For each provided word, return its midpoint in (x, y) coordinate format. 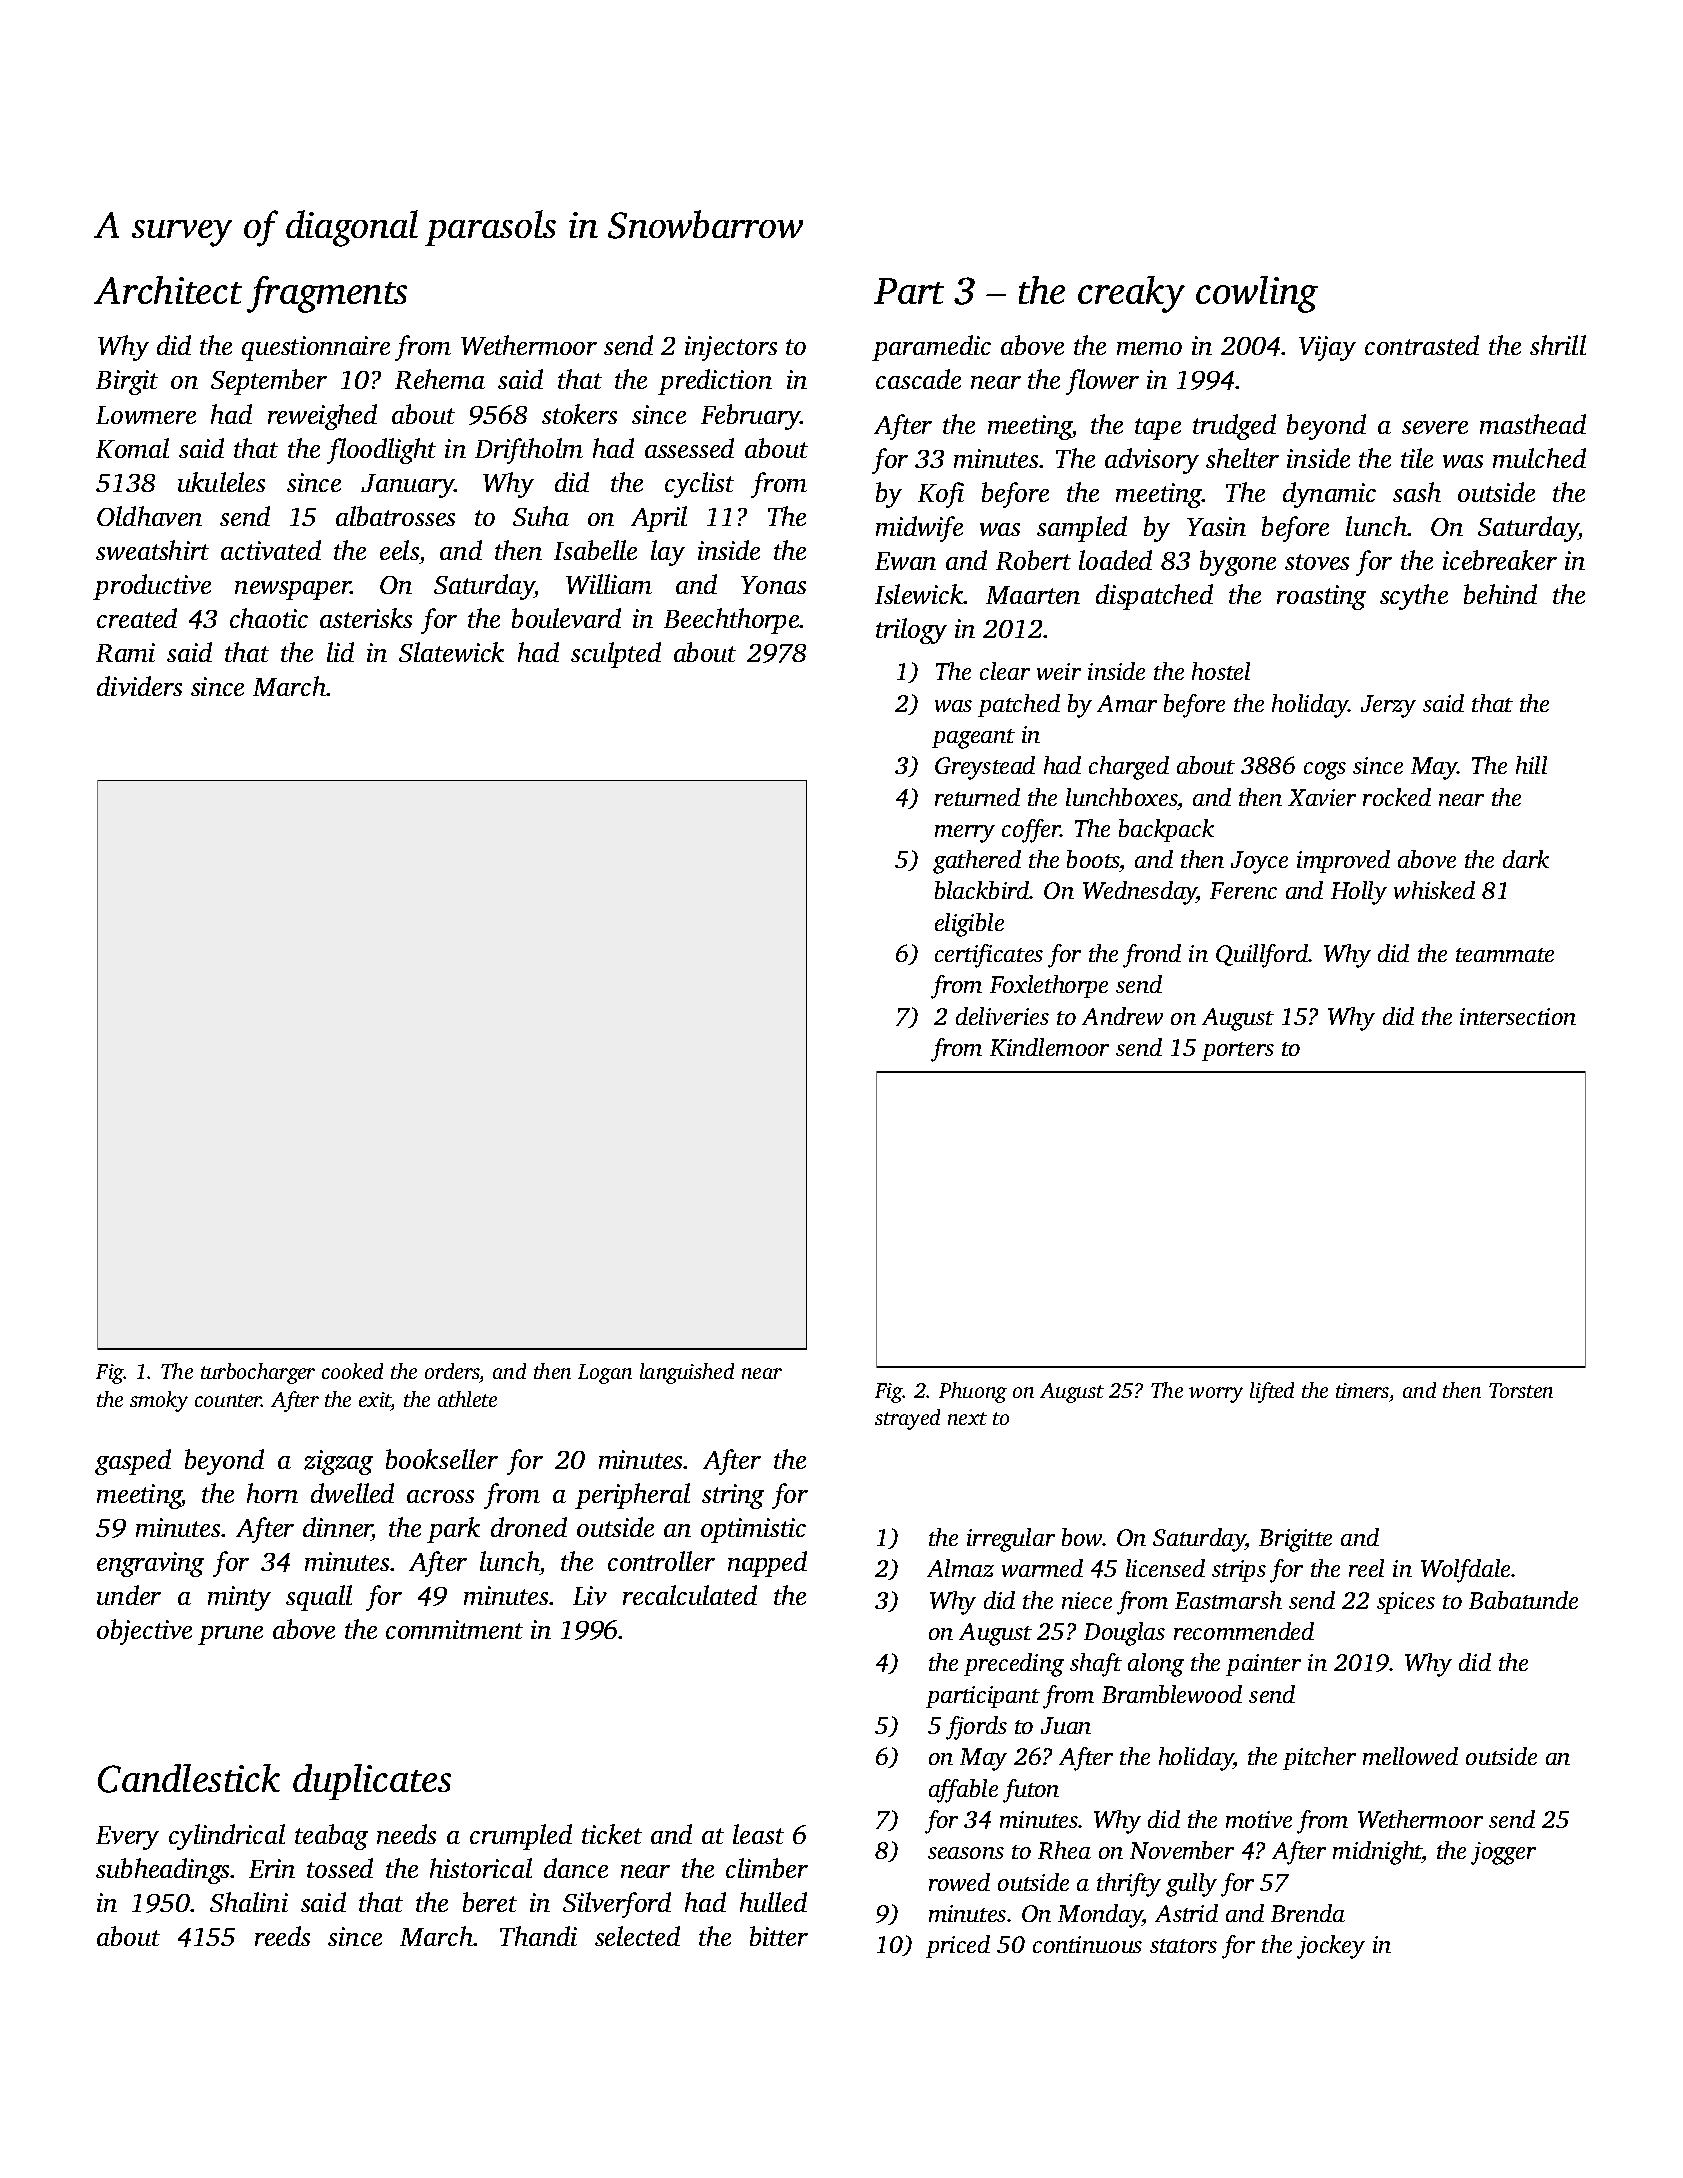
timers (1362, 1390)
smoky (159, 1401)
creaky (1131, 294)
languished (687, 1373)
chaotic (269, 618)
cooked (352, 1371)
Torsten (1521, 1390)
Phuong (973, 1392)
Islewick (919, 594)
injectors (731, 348)
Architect (168, 290)
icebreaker (1500, 560)
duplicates (372, 1782)
